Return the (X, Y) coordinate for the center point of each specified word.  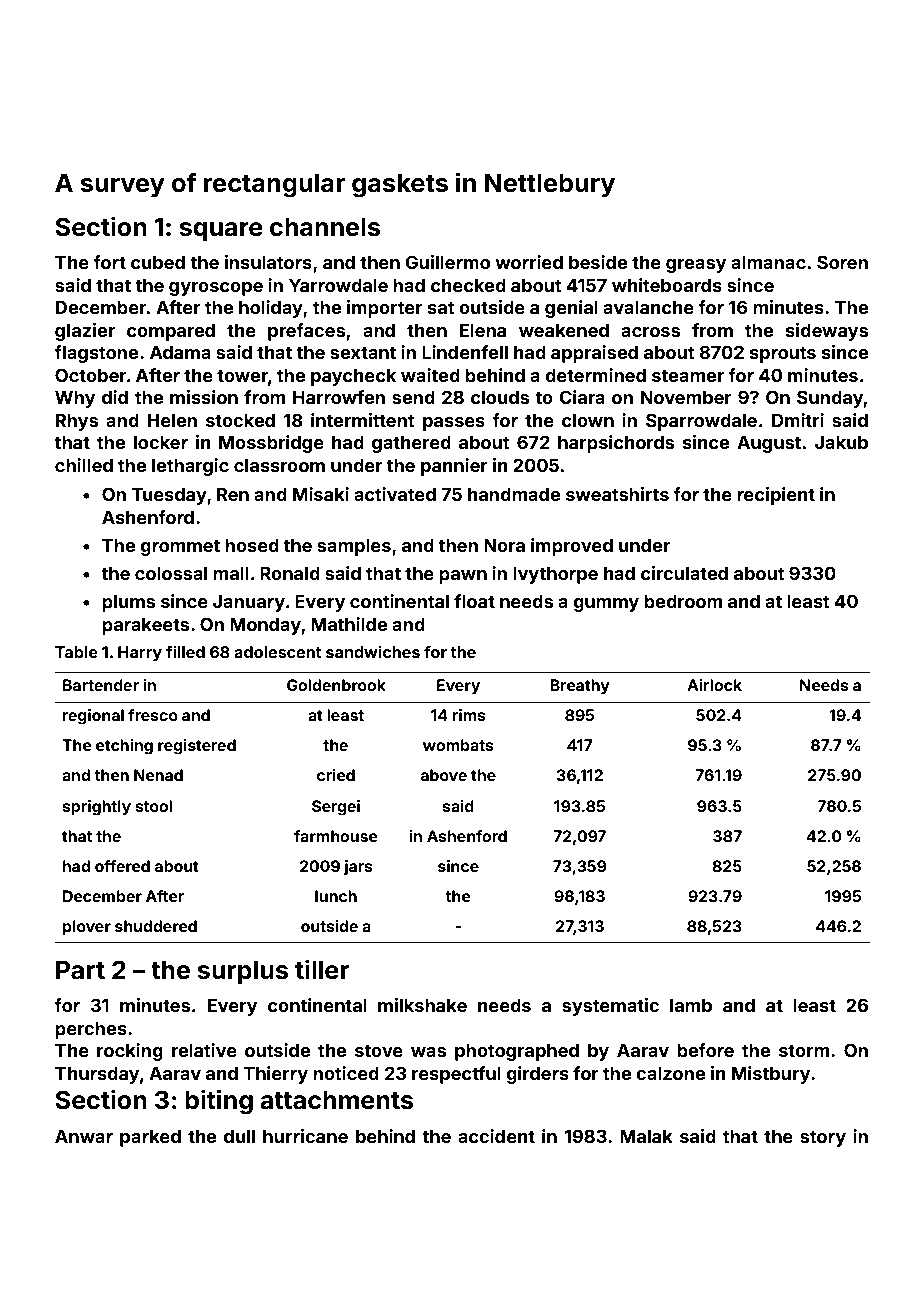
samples (354, 547)
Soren (842, 262)
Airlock (714, 685)
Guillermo (447, 262)
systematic (610, 1007)
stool (154, 806)
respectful (456, 1075)
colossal (171, 573)
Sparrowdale (701, 422)
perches (91, 1030)
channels (325, 227)
